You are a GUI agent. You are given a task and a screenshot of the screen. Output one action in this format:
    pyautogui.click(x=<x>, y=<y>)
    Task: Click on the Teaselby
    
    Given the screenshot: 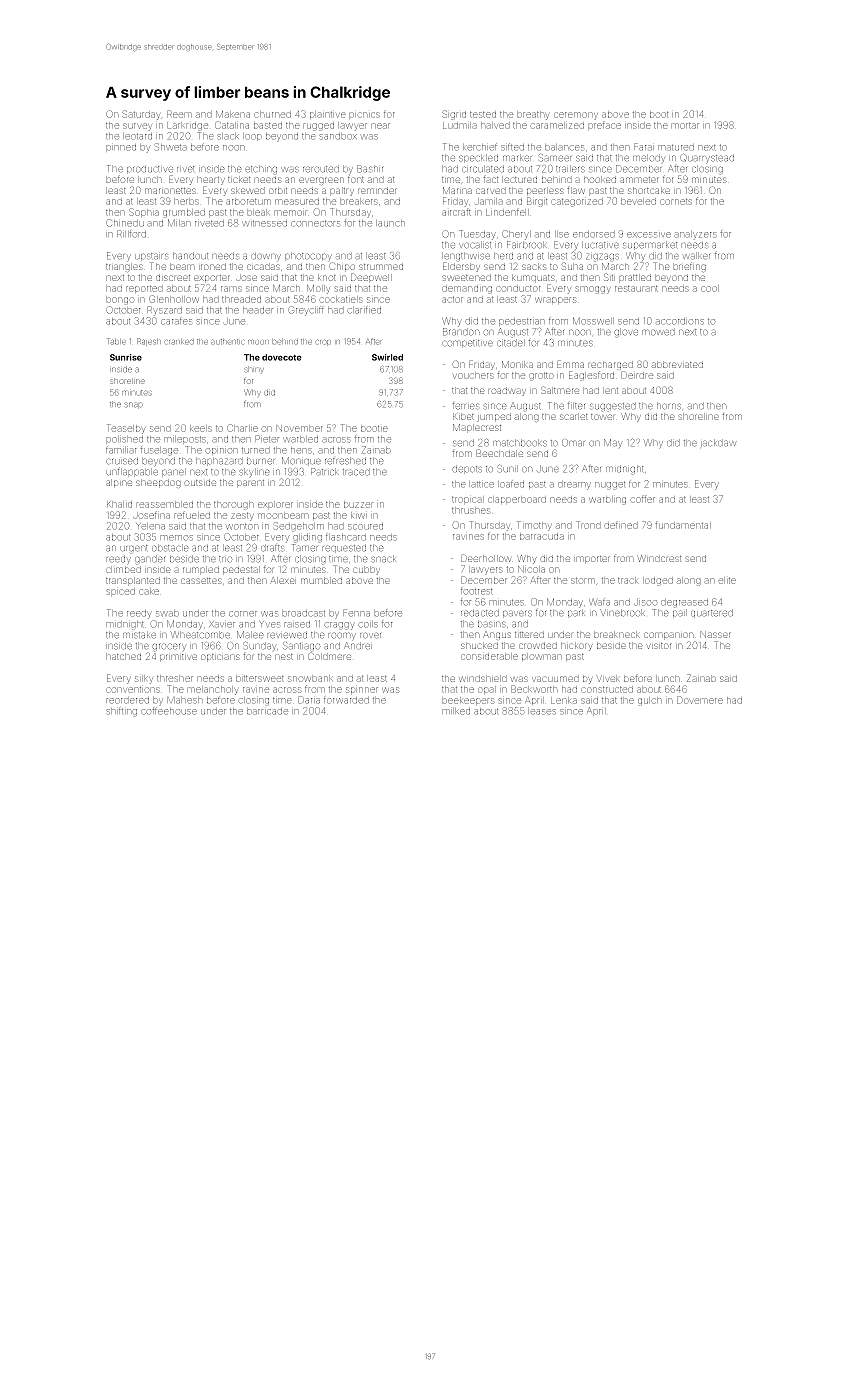 What is the action you would take?
    pyautogui.click(x=126, y=429)
